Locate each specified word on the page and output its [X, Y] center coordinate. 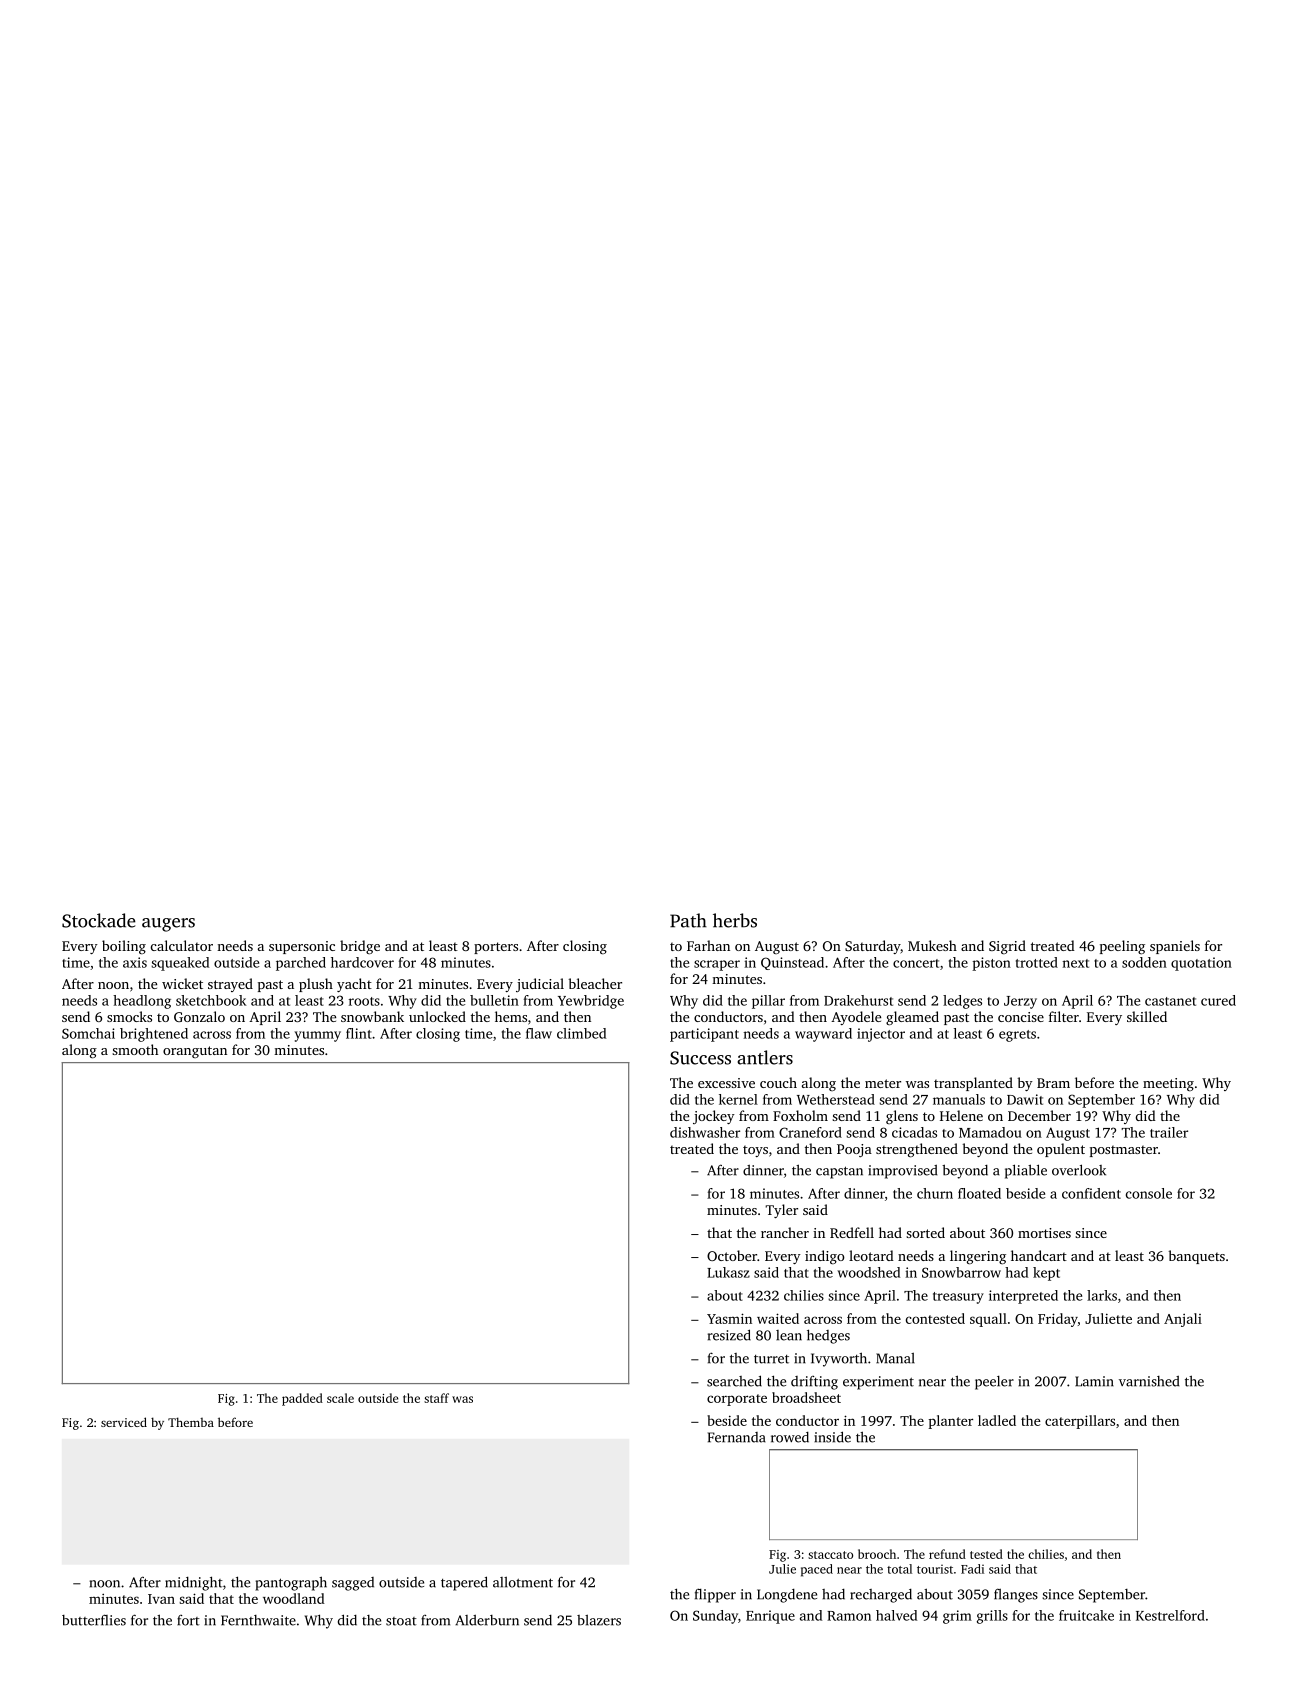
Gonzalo [199, 1016]
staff [436, 1398]
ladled [997, 1420]
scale [340, 1398]
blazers [599, 1620]
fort [188, 1620]
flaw [539, 1033]
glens [902, 1117]
